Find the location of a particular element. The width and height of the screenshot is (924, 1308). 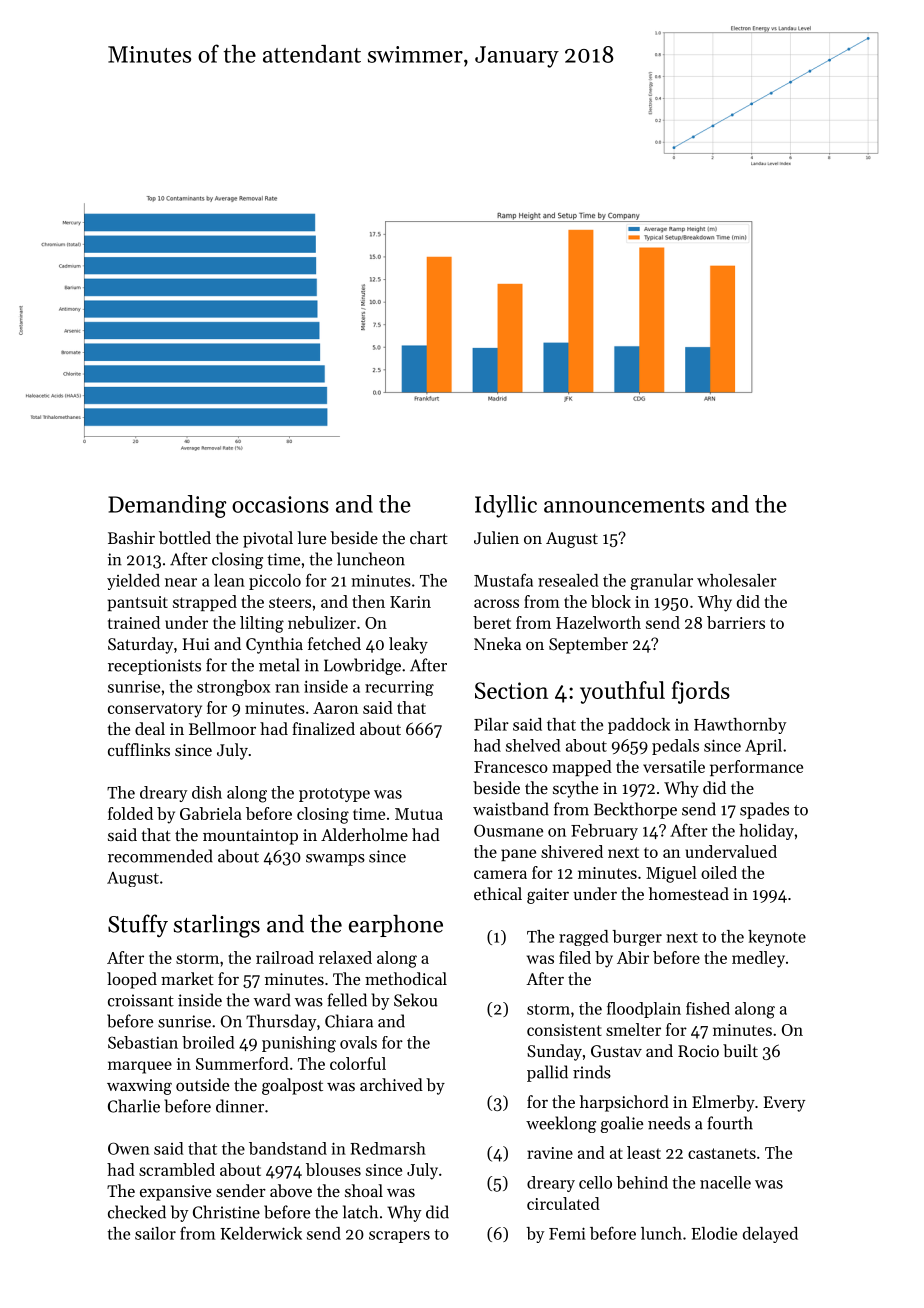

nebulizer is located at coordinates (322, 622).
